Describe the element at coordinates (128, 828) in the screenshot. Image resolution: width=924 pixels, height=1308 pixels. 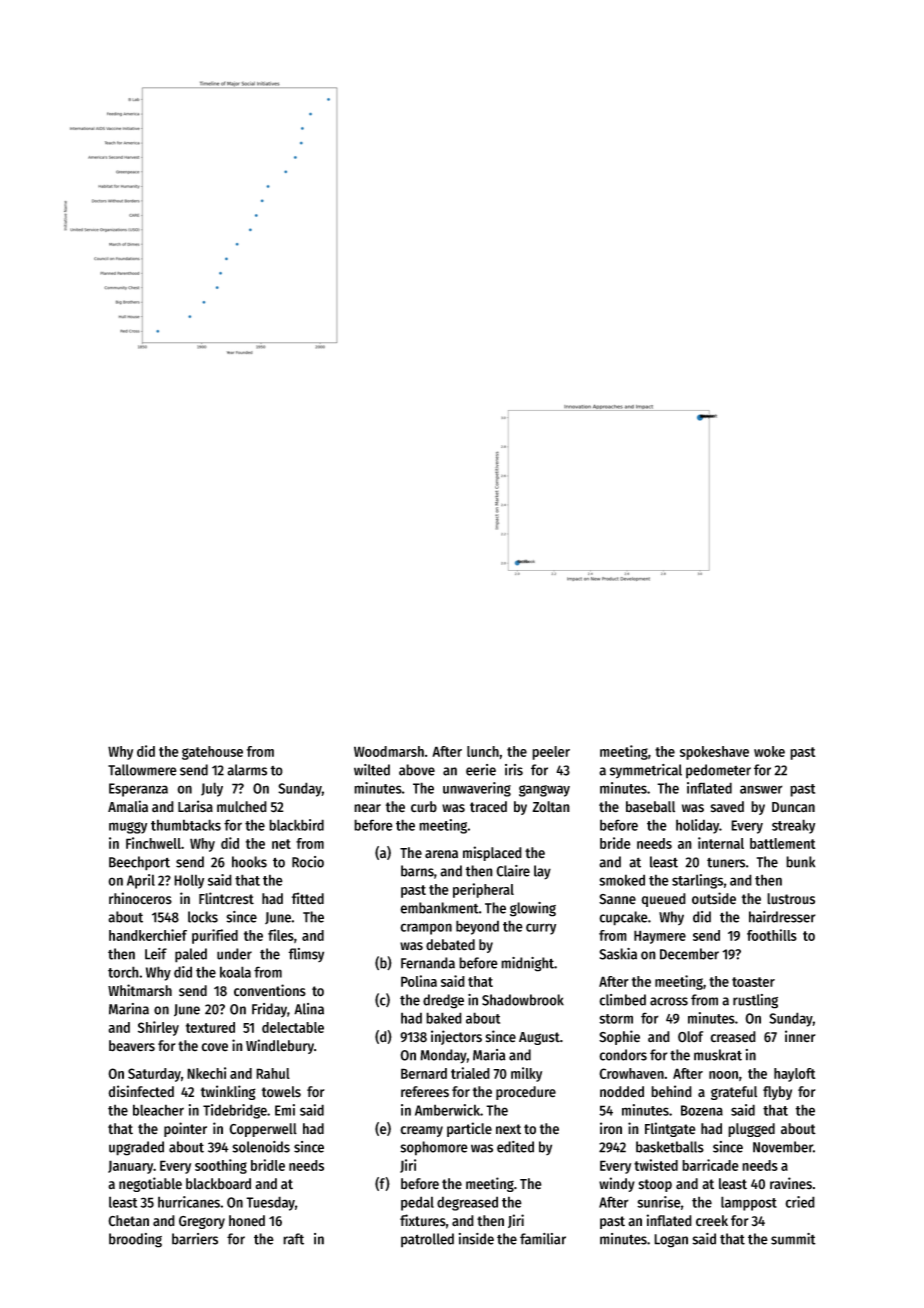
I see `muggy` at that location.
